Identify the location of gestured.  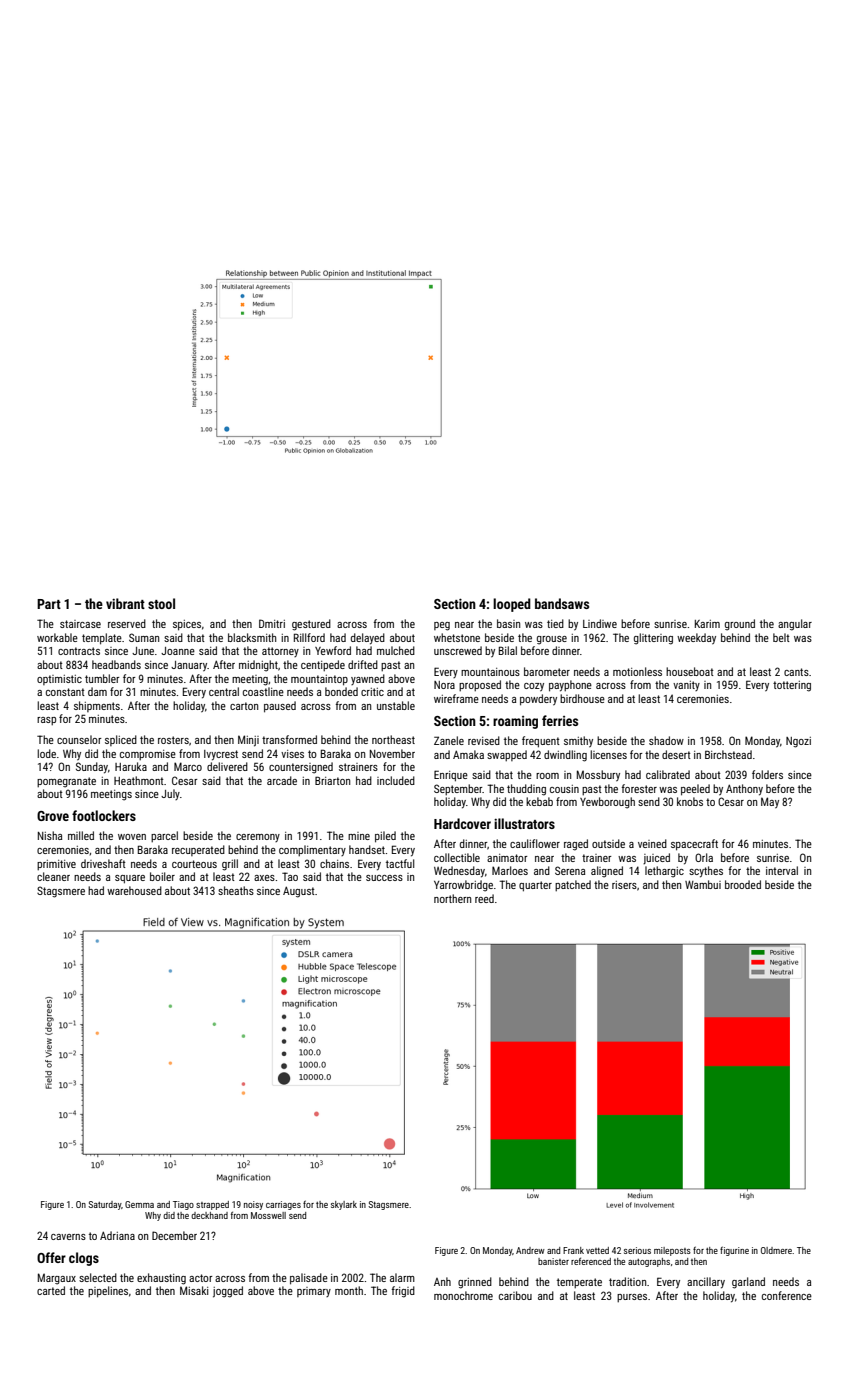
(311, 625).
